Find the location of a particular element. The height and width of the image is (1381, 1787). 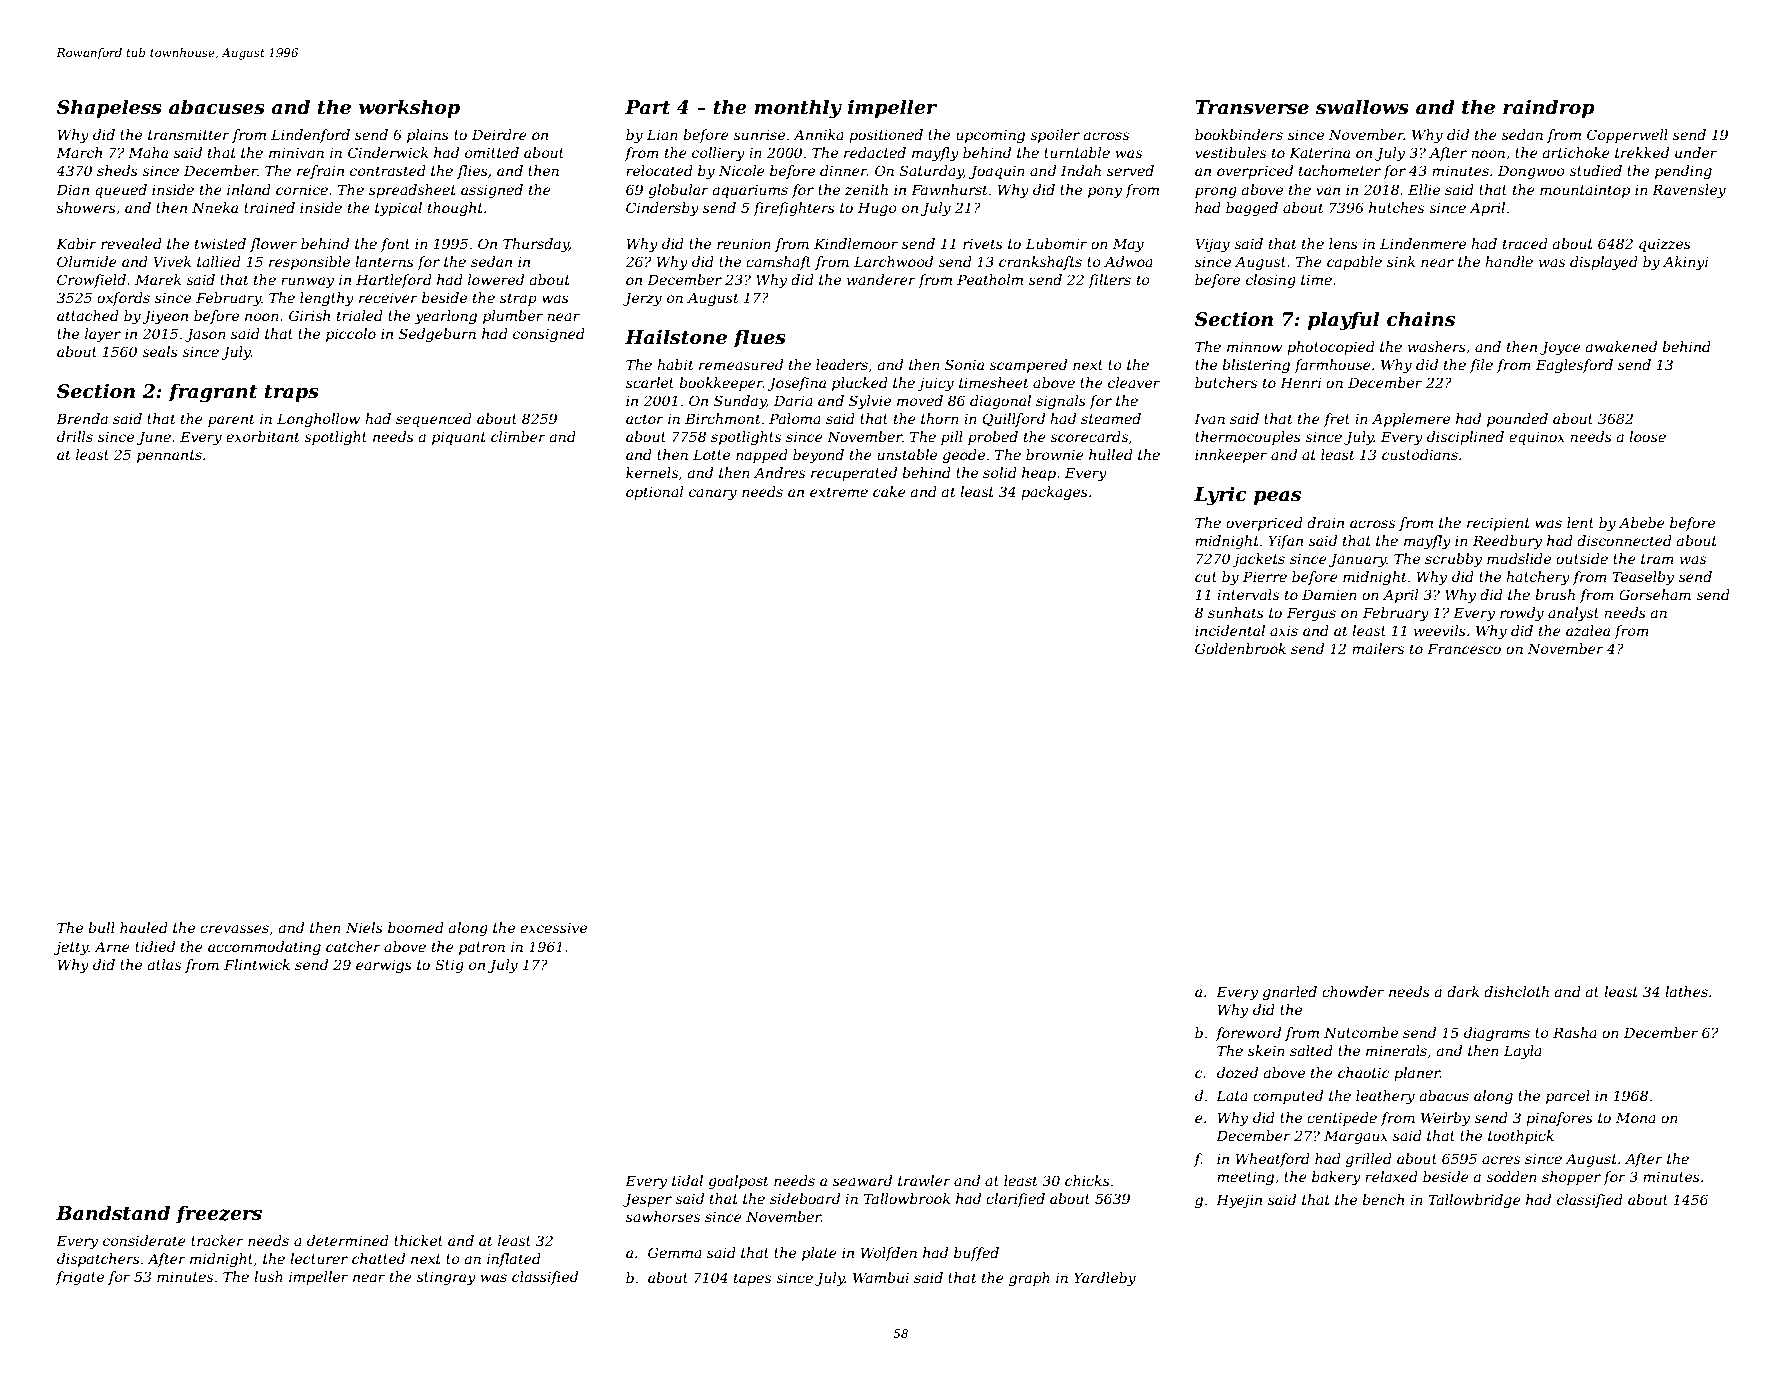

redacted is located at coordinates (875, 152).
